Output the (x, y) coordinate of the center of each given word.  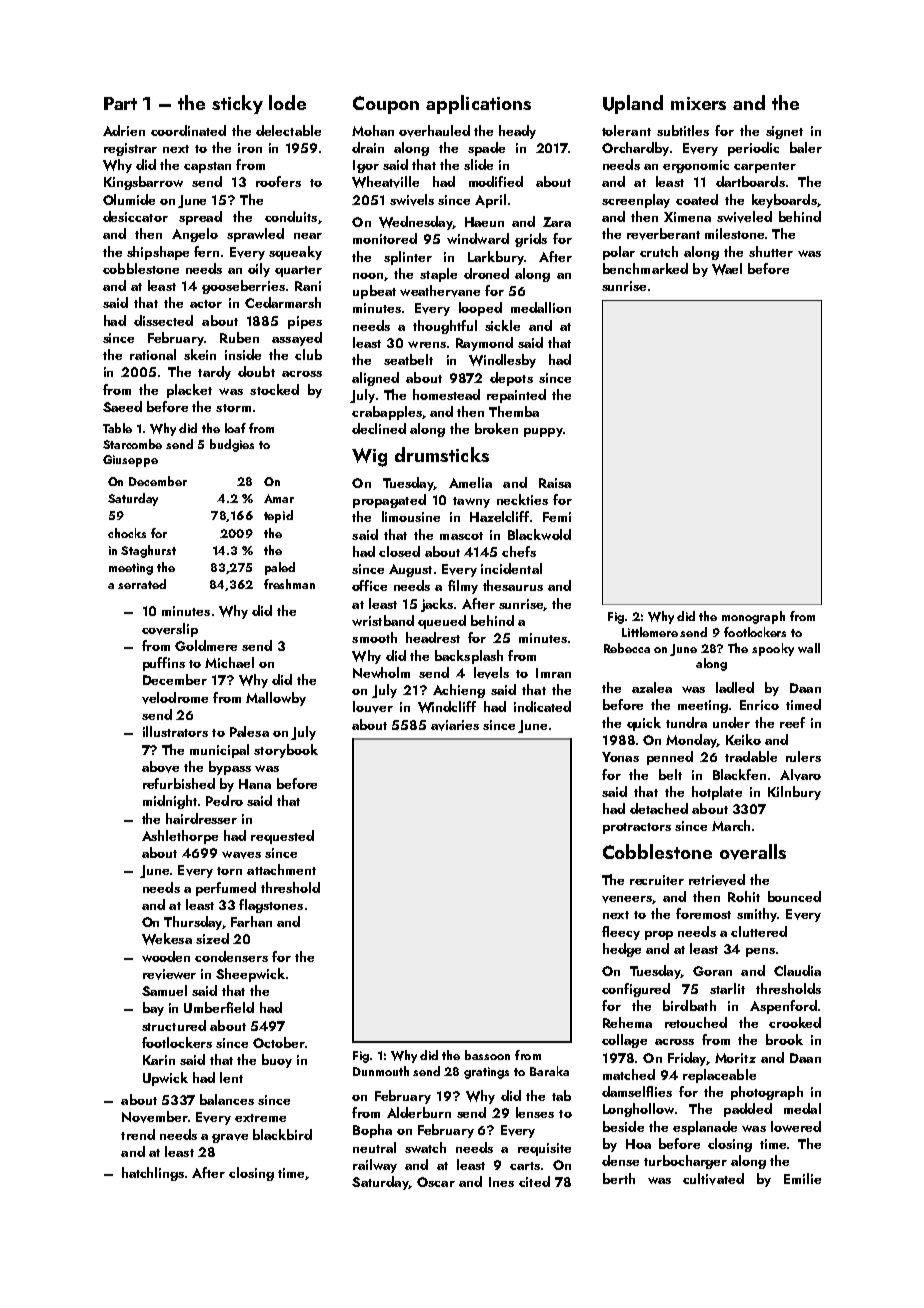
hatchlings (153, 1174)
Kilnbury (794, 793)
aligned (375, 379)
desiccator (135, 216)
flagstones (271, 906)
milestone (734, 233)
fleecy (621, 933)
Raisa (555, 483)
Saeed (122, 406)
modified (496, 181)
